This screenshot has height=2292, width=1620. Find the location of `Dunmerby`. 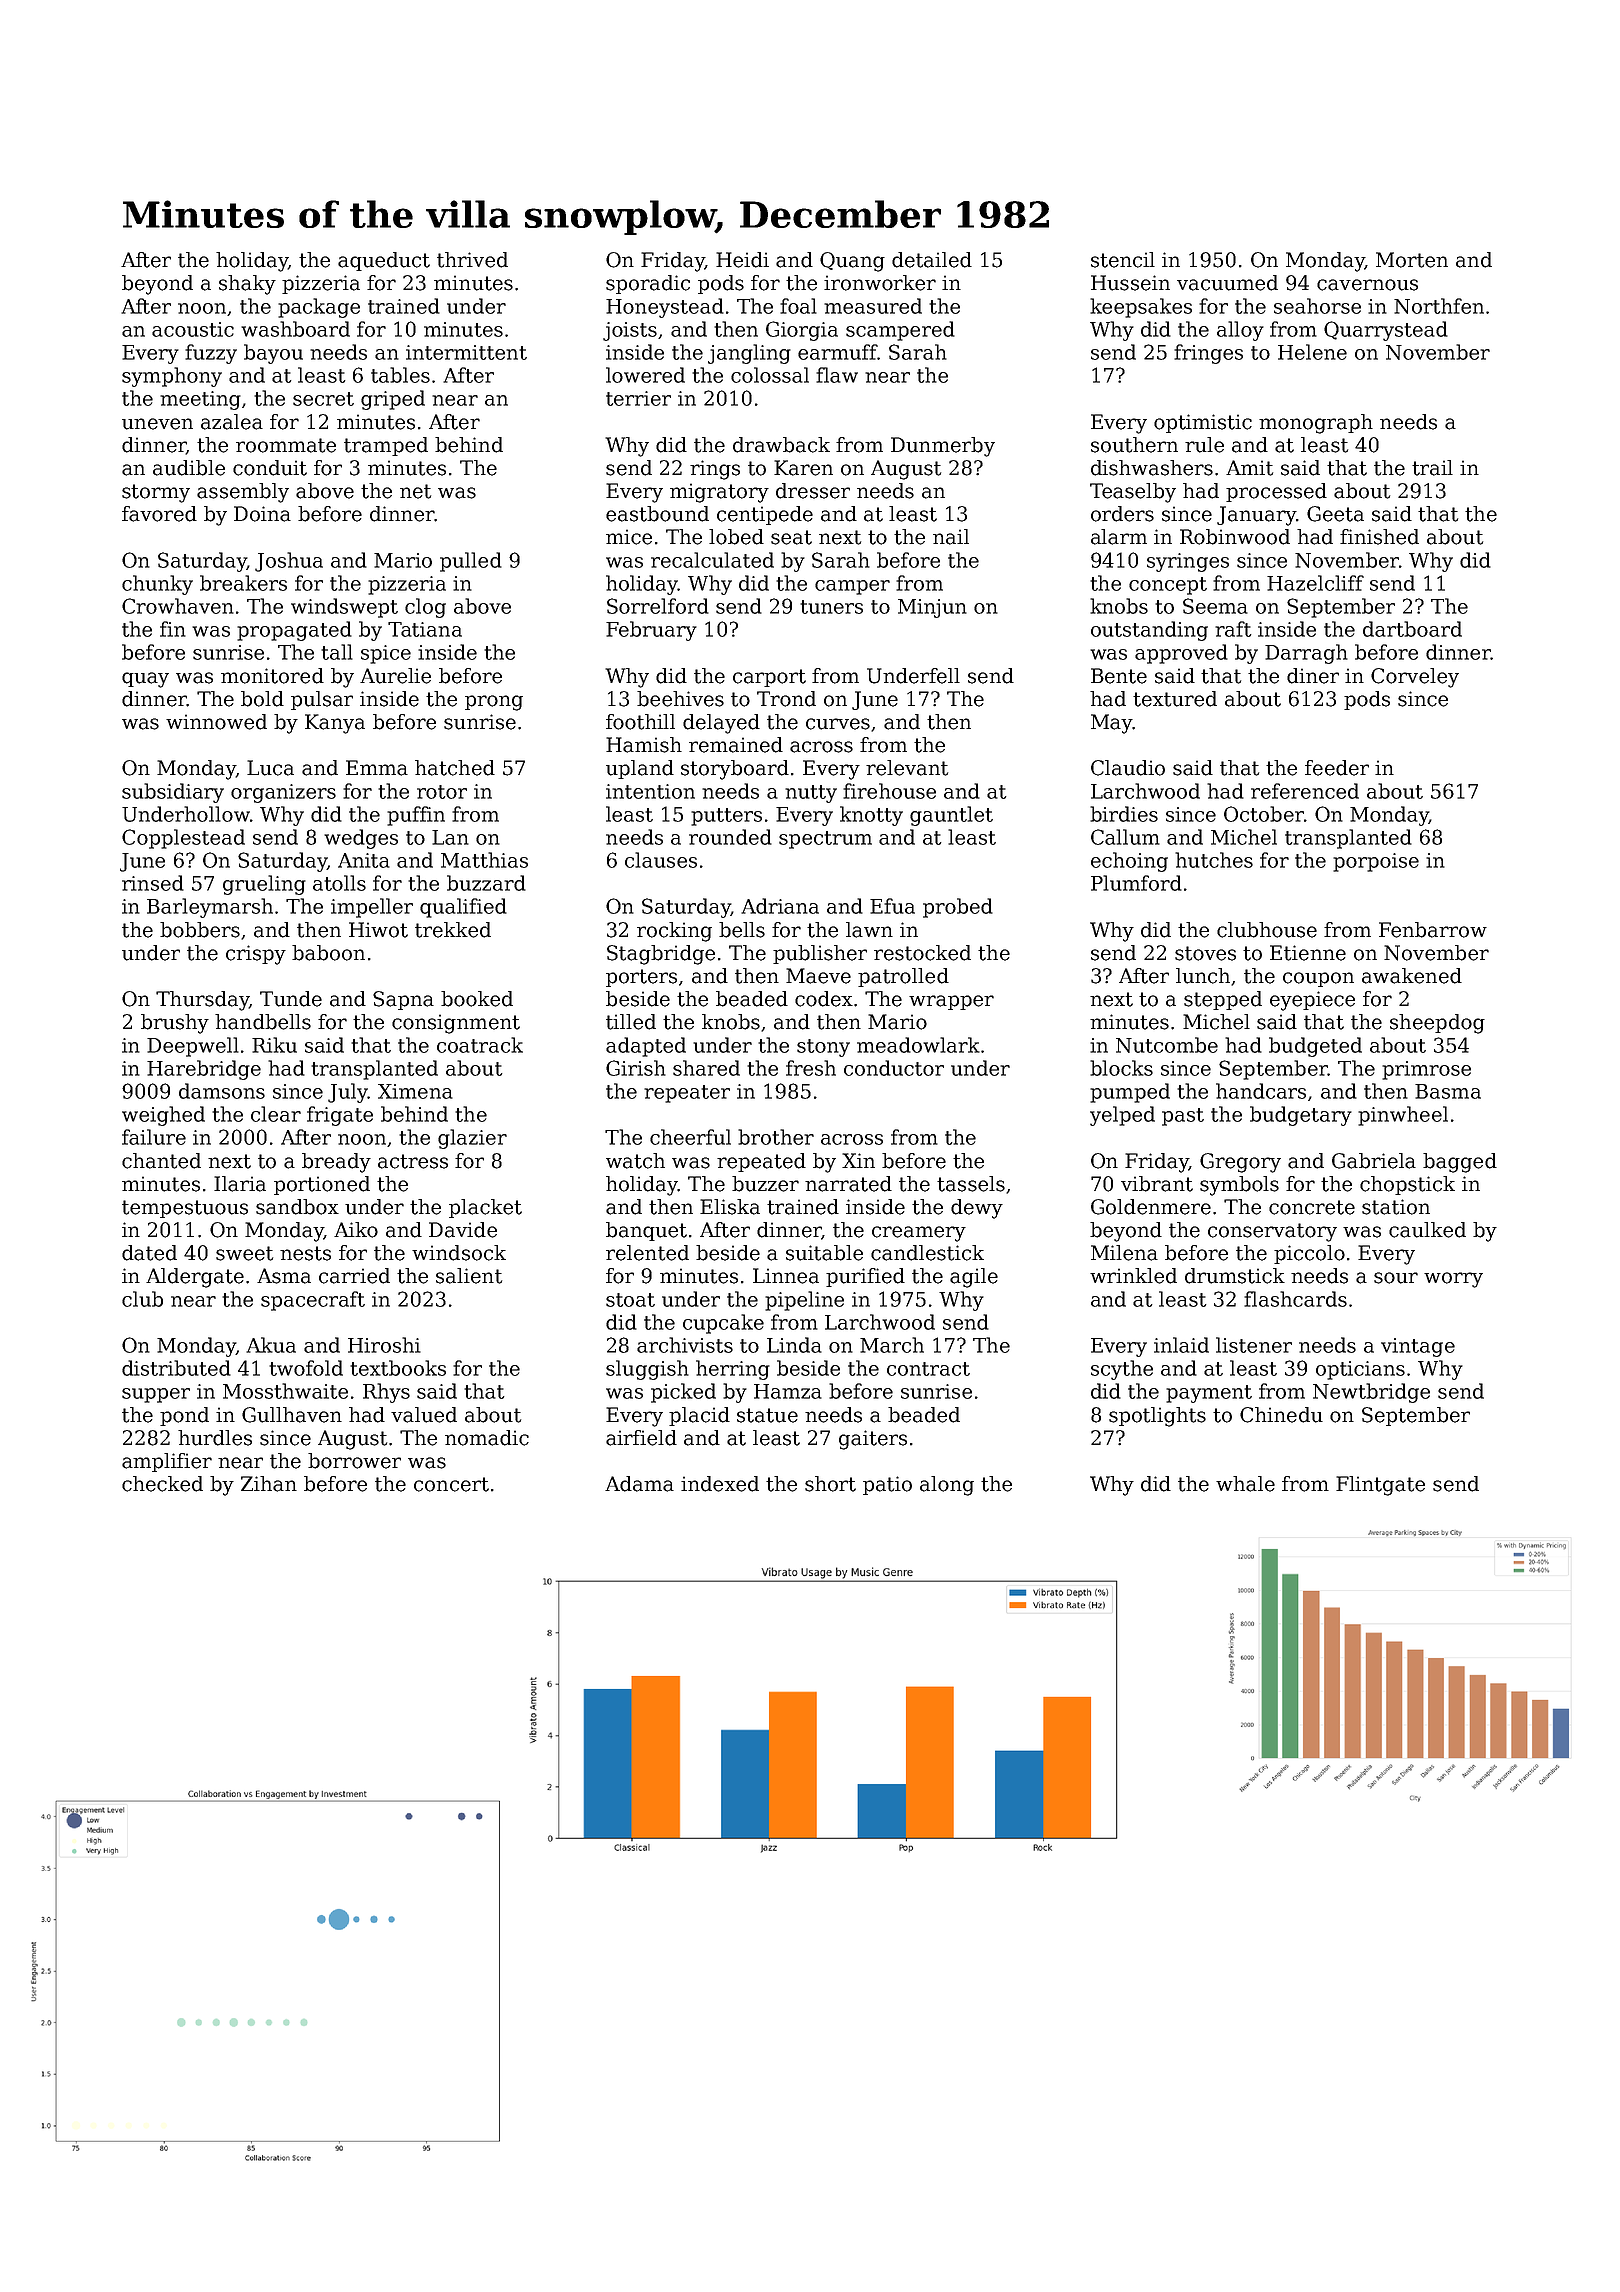

Dunmerby is located at coordinates (943, 447).
